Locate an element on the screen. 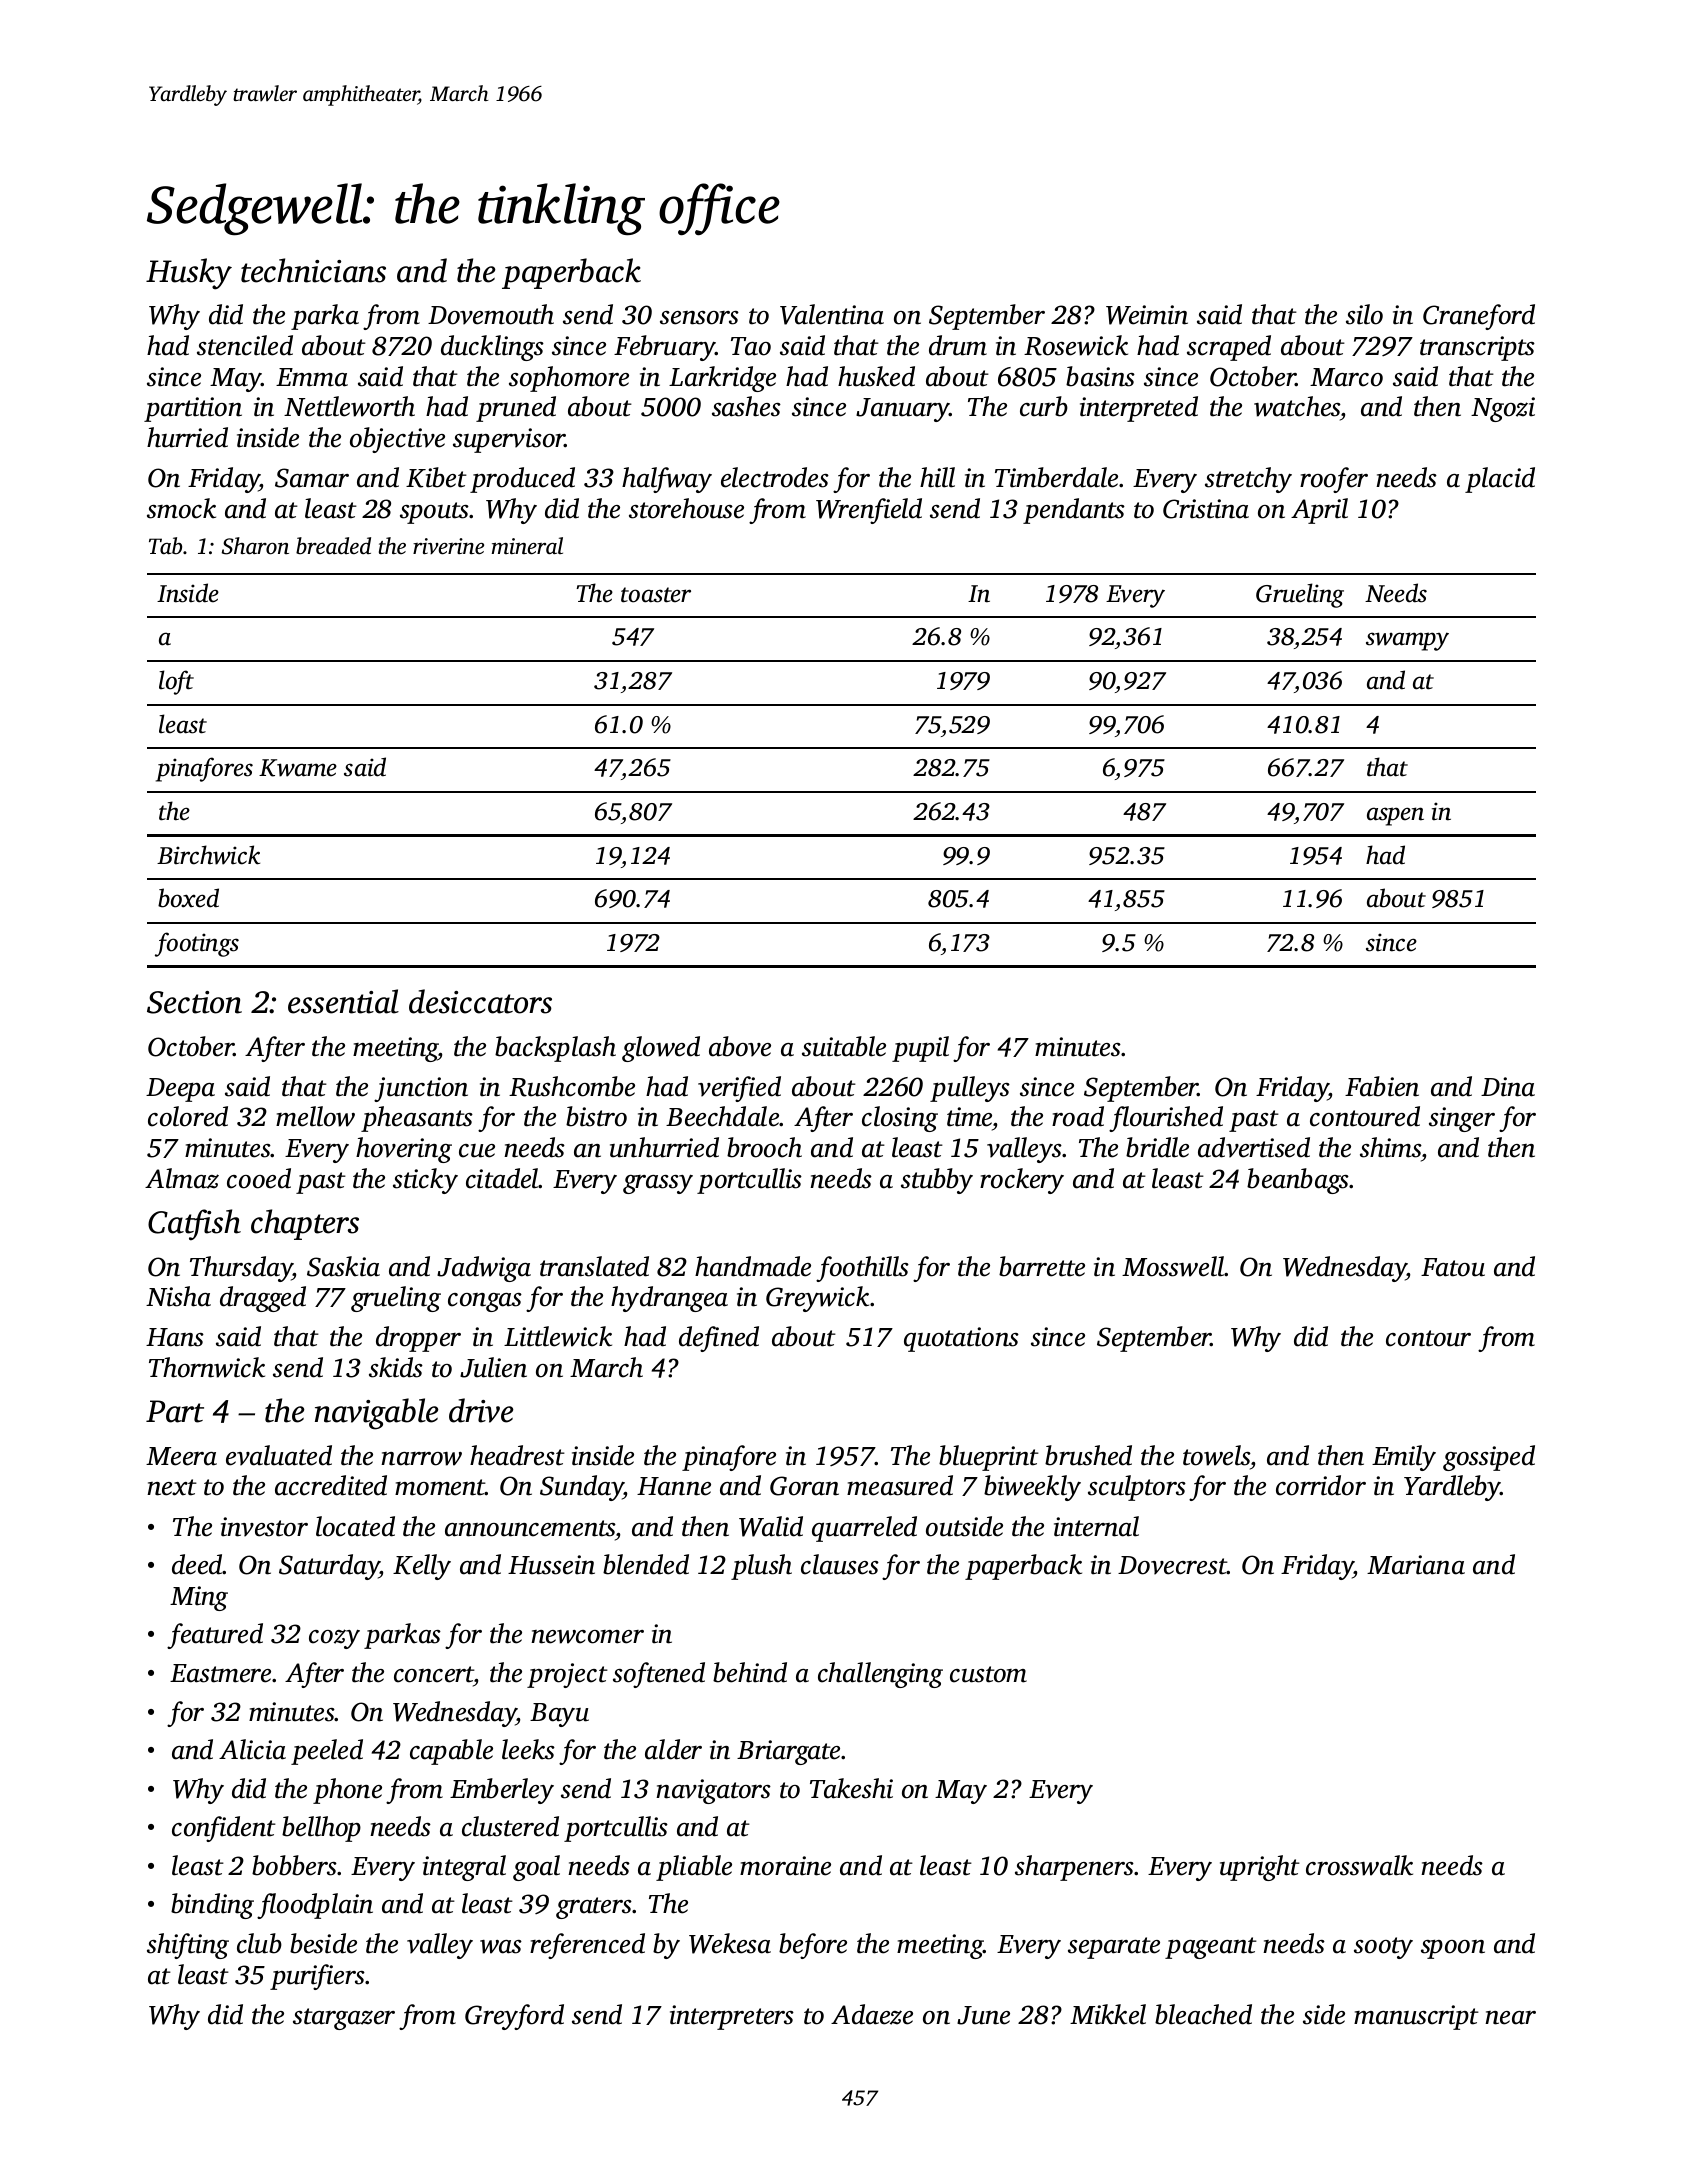 This screenshot has height=2178, width=1683. Kwame is located at coordinates (298, 768).
